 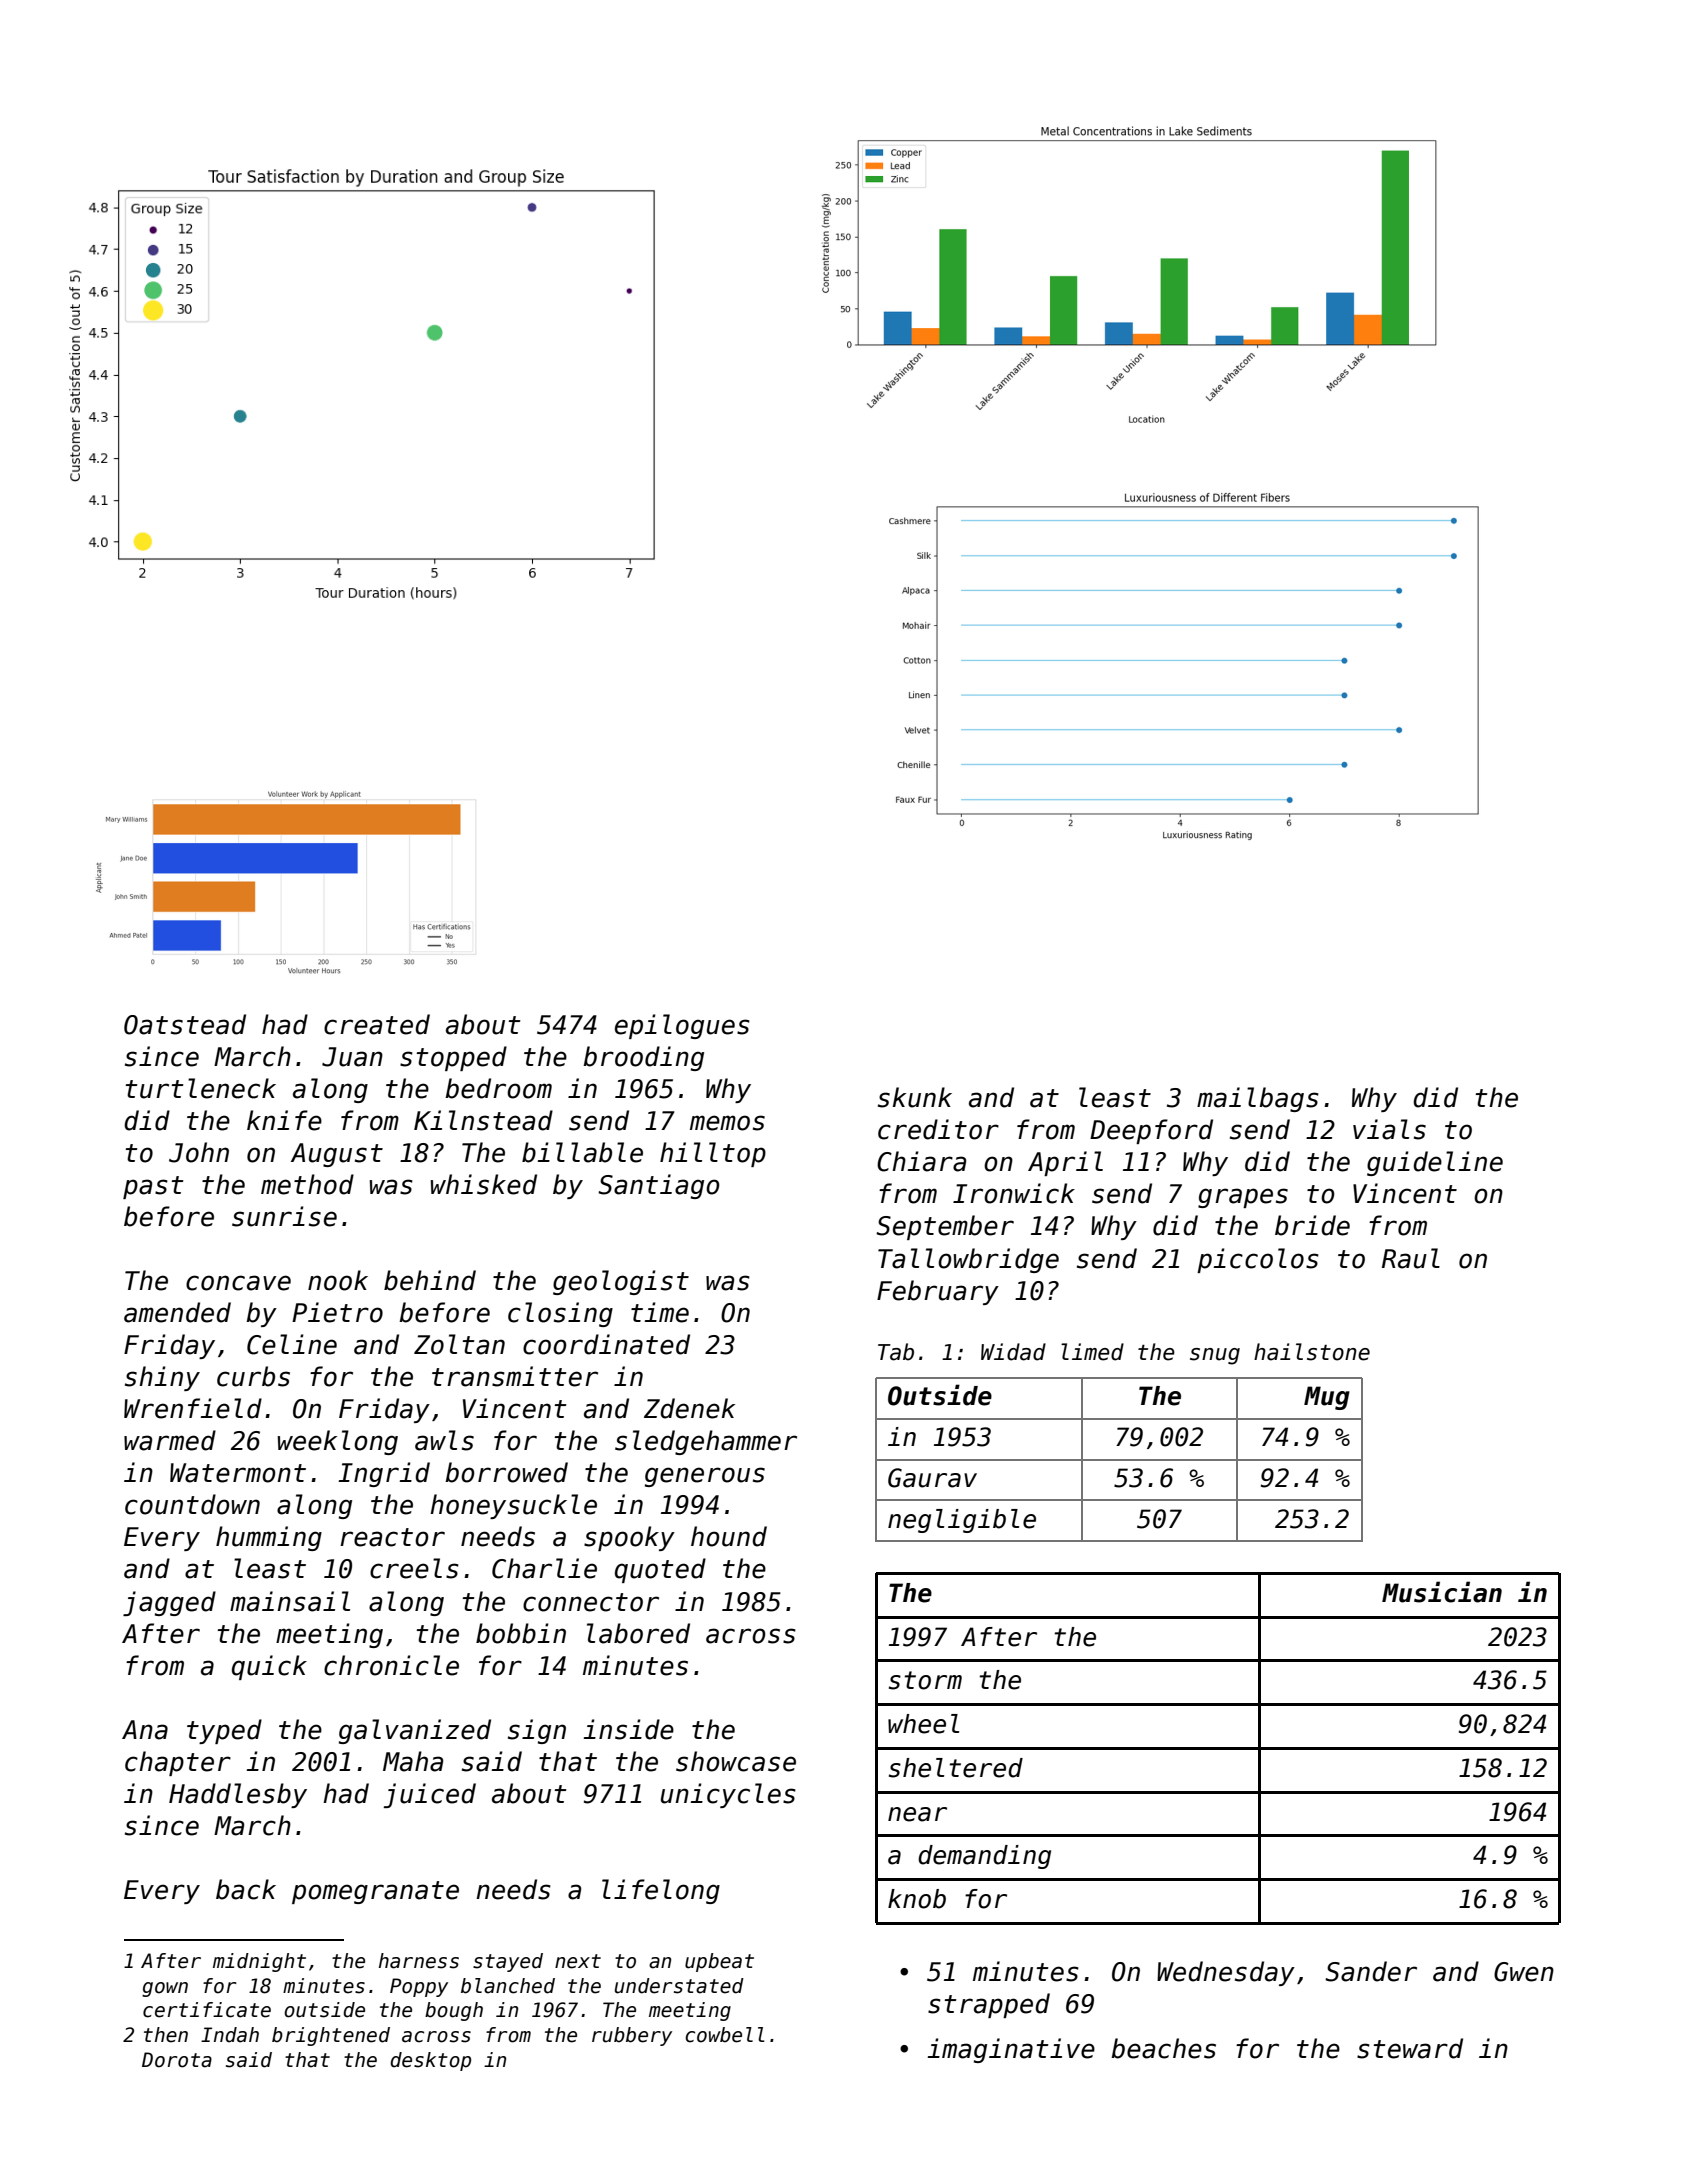 I want to click on Musician, so click(x=1442, y=1592).
